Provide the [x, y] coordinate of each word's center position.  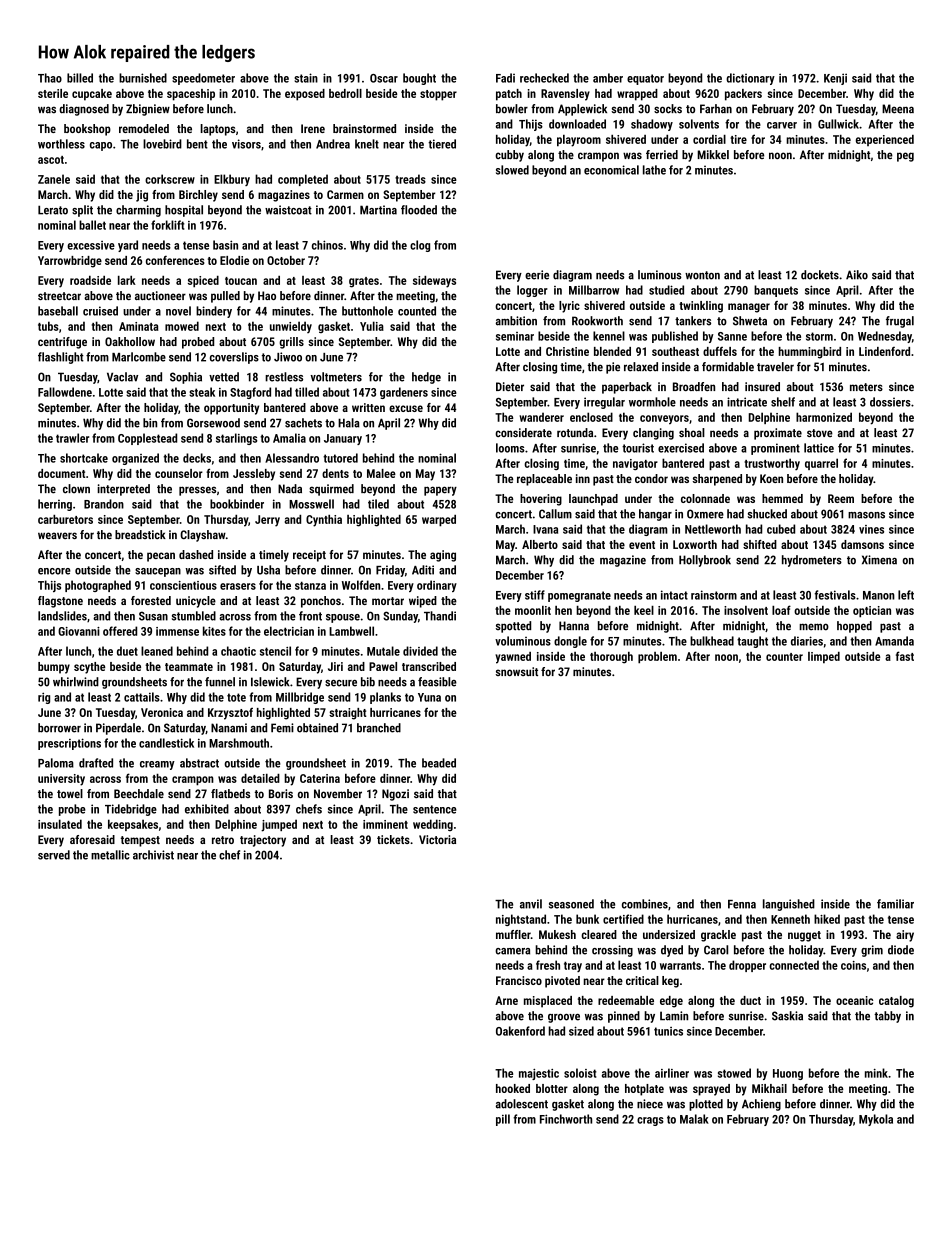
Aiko [857, 275]
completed [303, 180]
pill [503, 1120]
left [906, 595]
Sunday [400, 617]
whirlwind [76, 682]
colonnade [705, 498]
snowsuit [517, 671]
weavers [57, 535]
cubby [509, 156]
